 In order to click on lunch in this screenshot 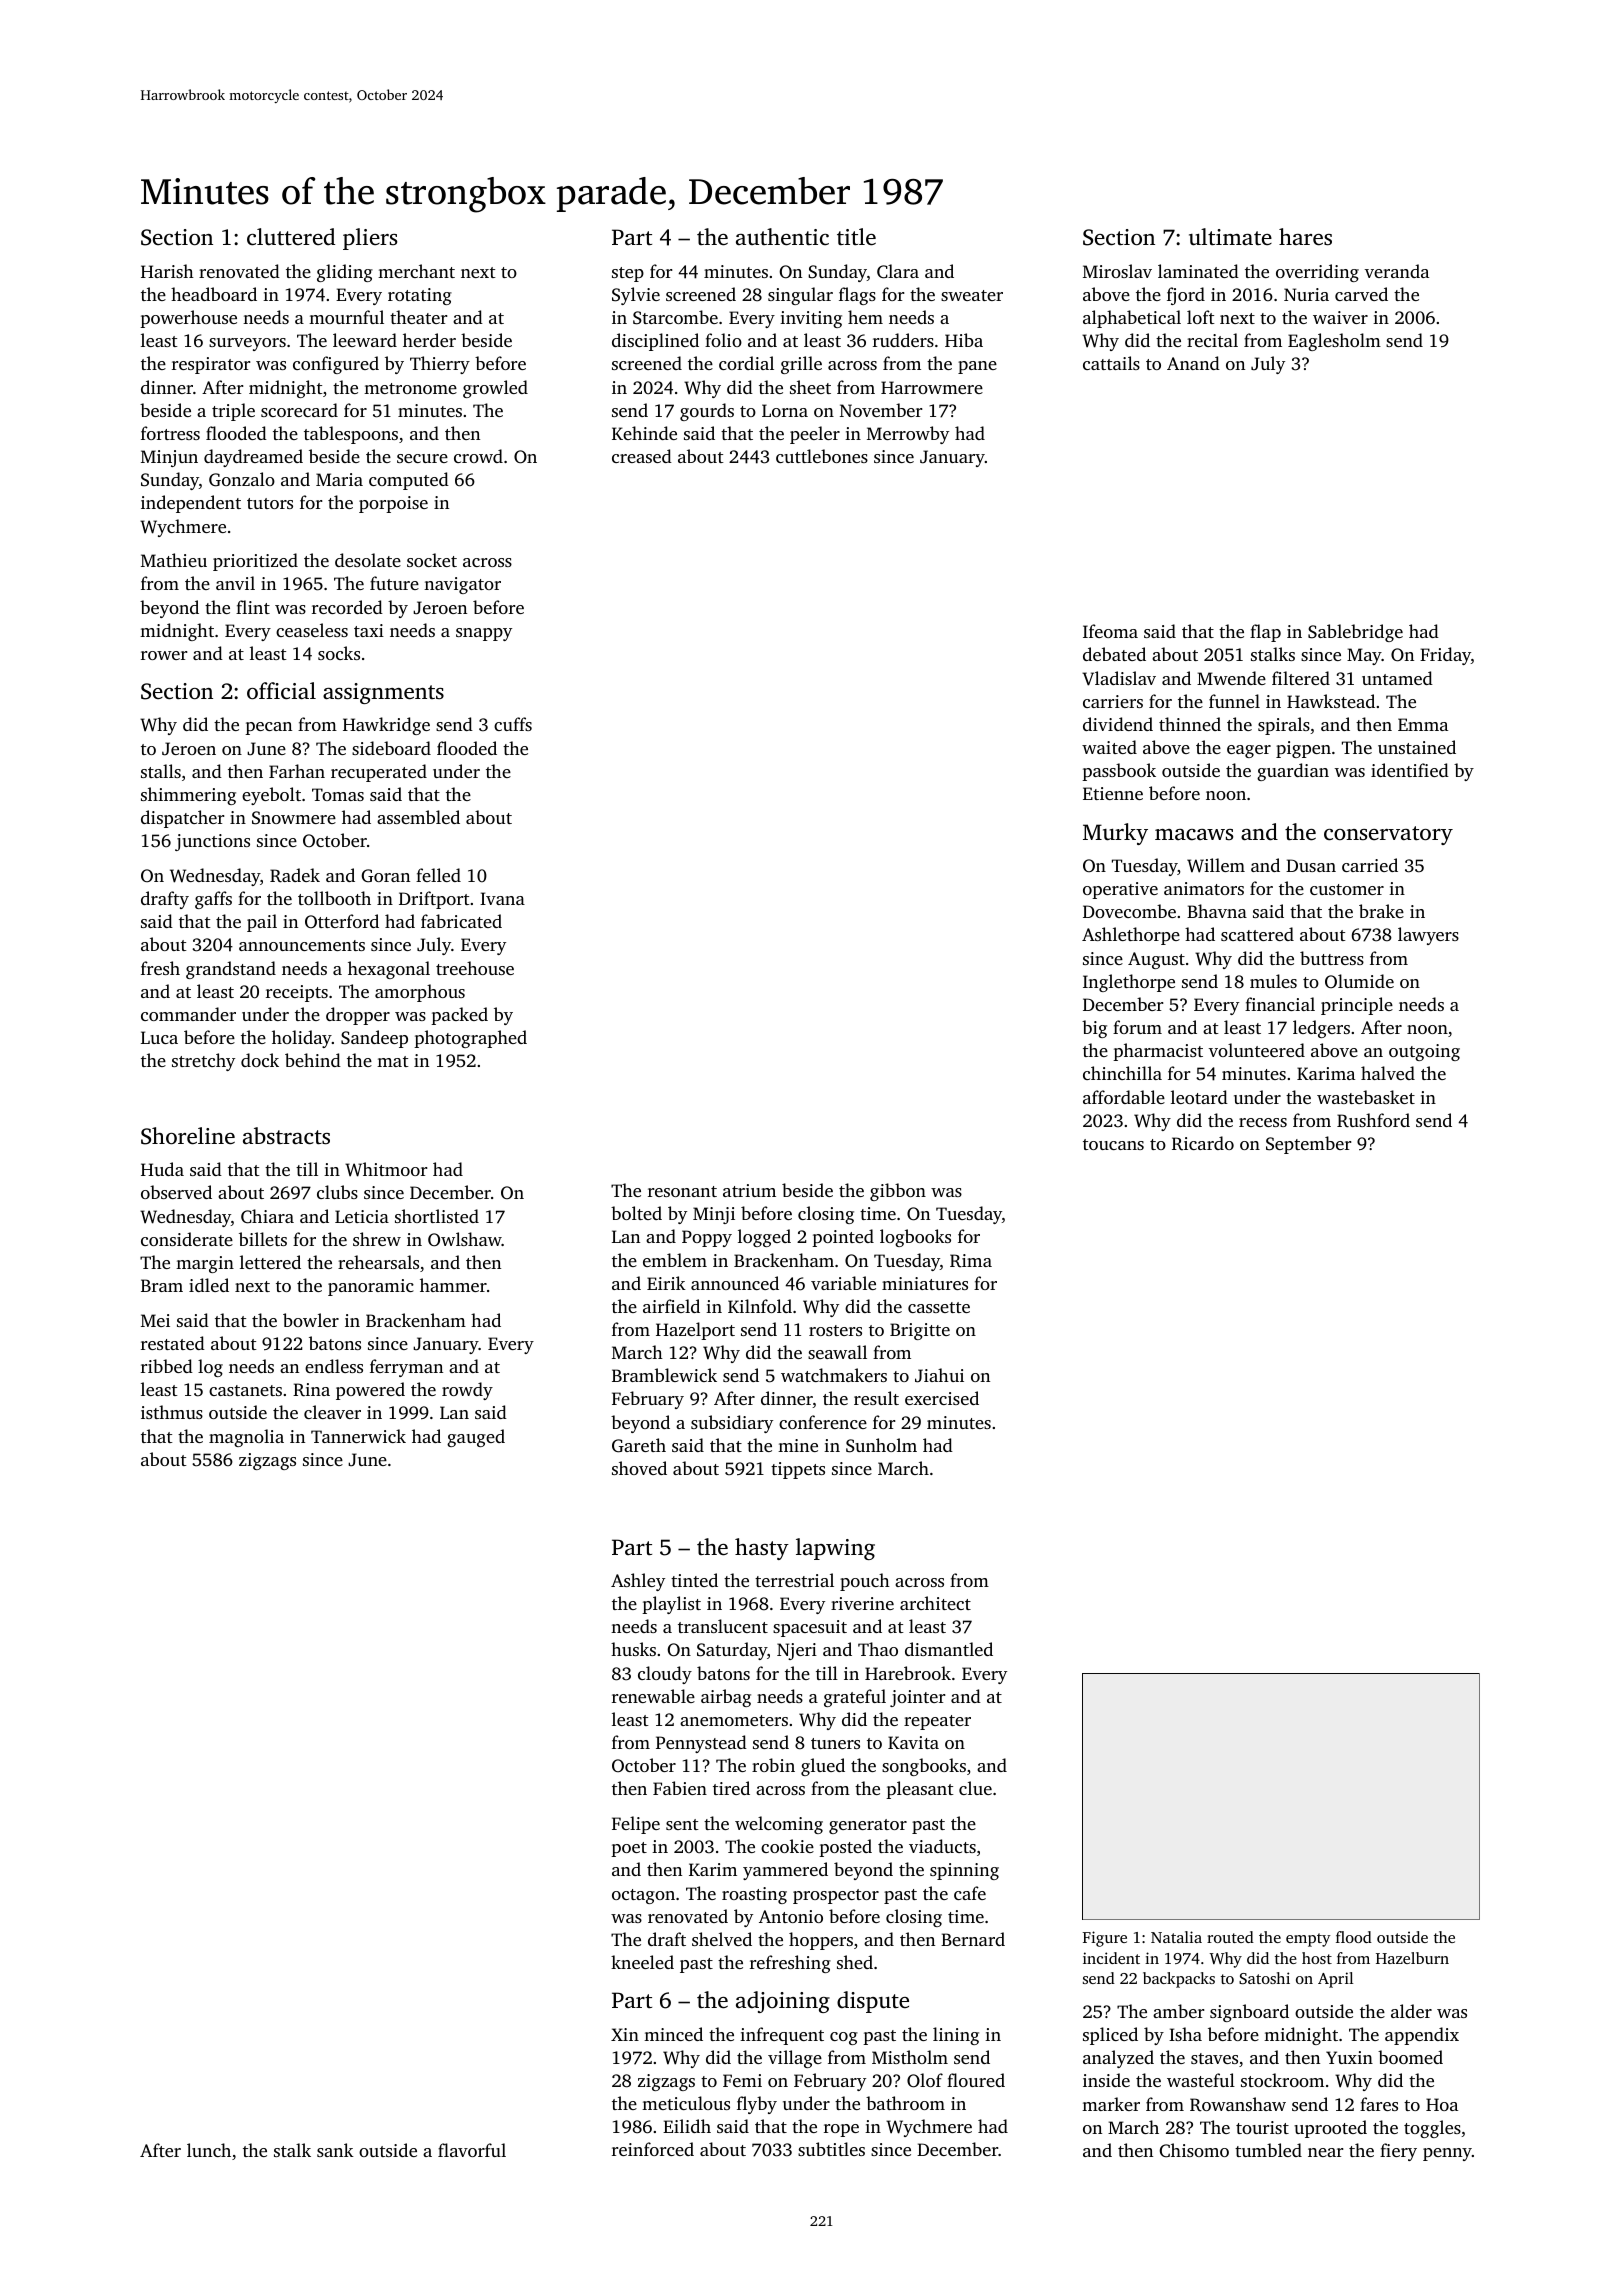, I will do `click(209, 2150)`.
